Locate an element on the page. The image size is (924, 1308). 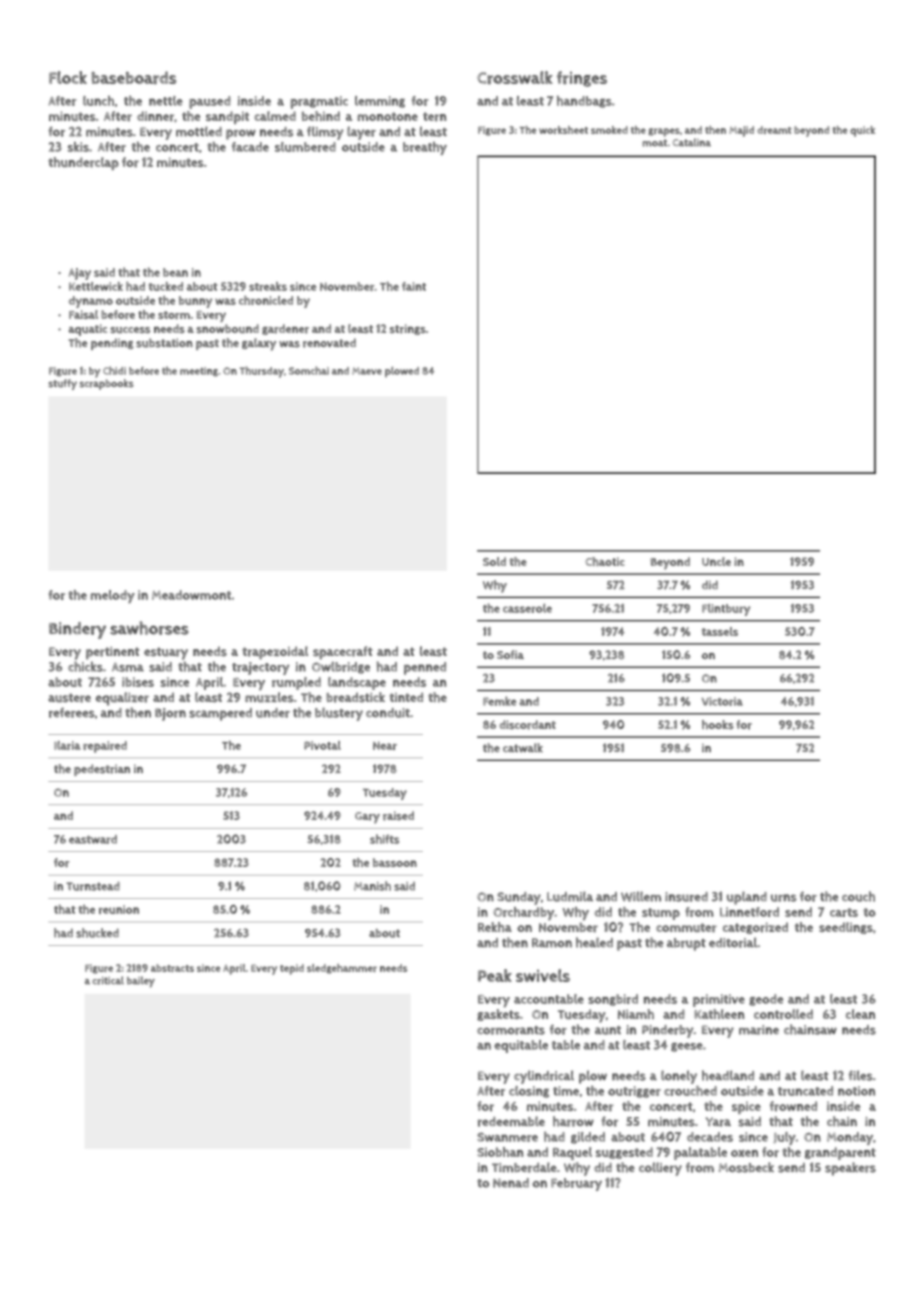
tepid is located at coordinates (292, 969).
